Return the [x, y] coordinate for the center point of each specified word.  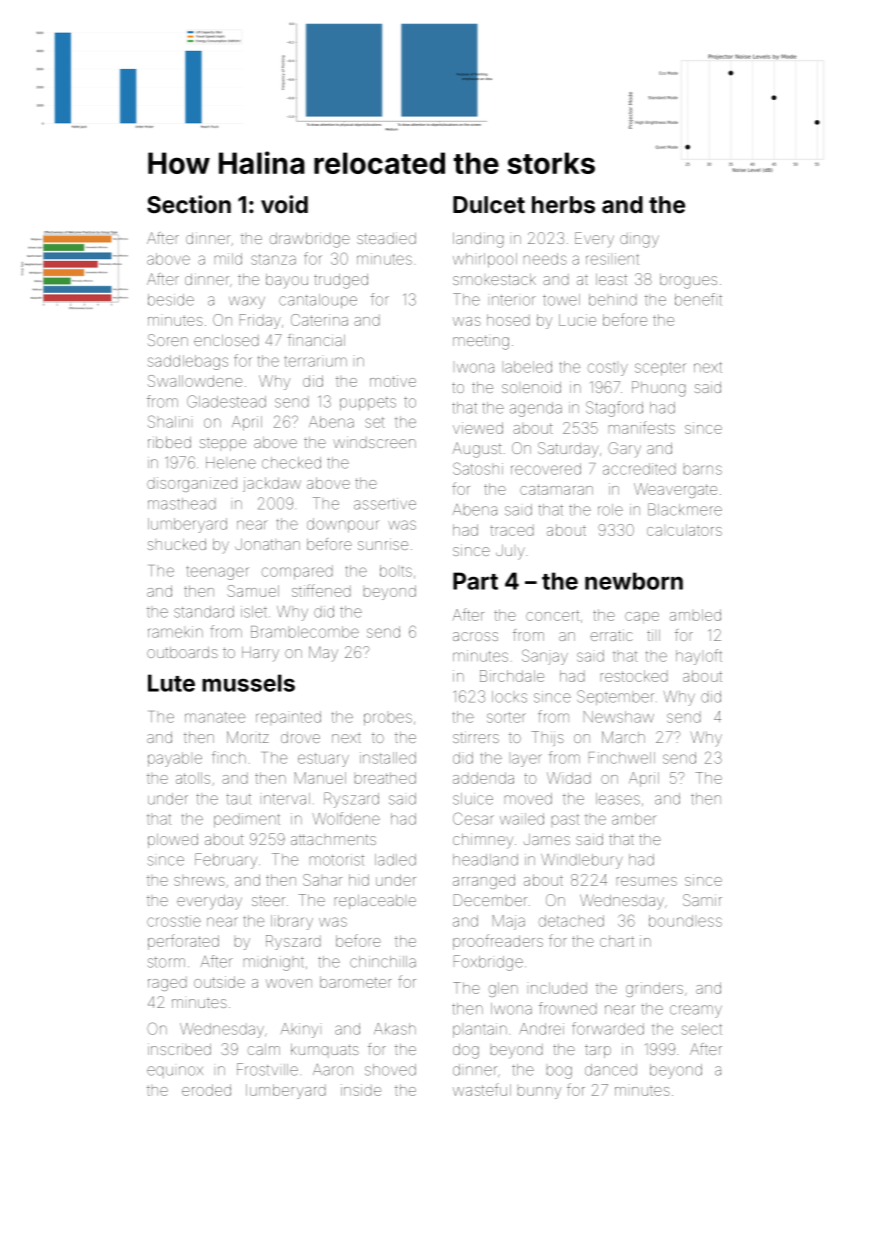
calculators [684, 530]
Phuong [659, 389]
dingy [639, 240]
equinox [175, 1072]
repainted [288, 717]
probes [388, 719]
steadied [386, 238]
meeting [481, 342]
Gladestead [226, 401]
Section [189, 204]
